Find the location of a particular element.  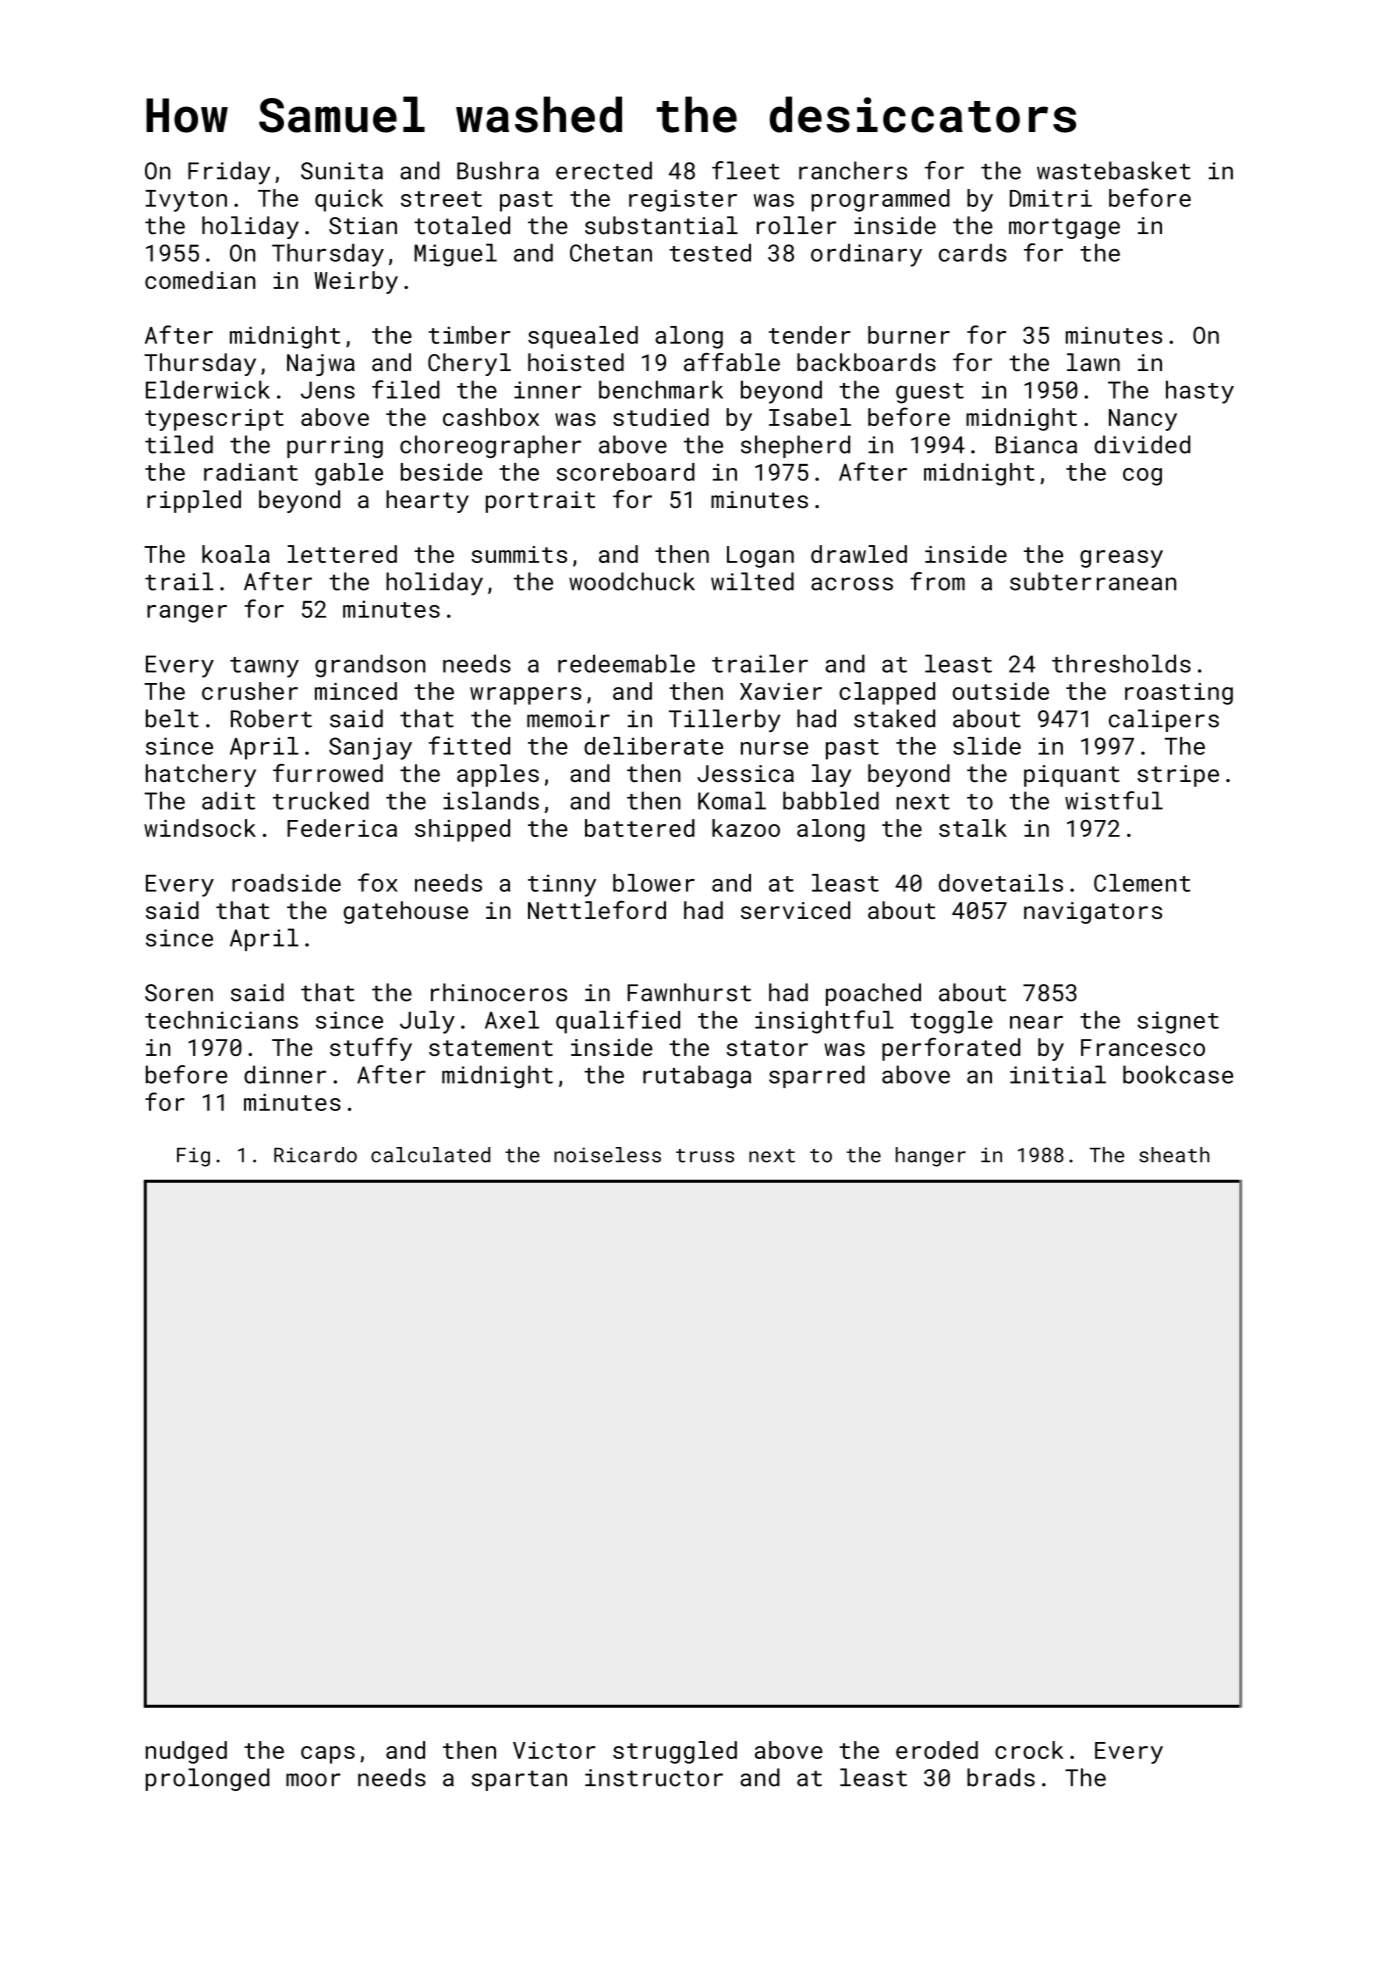

stuffy is located at coordinates (371, 1049).
